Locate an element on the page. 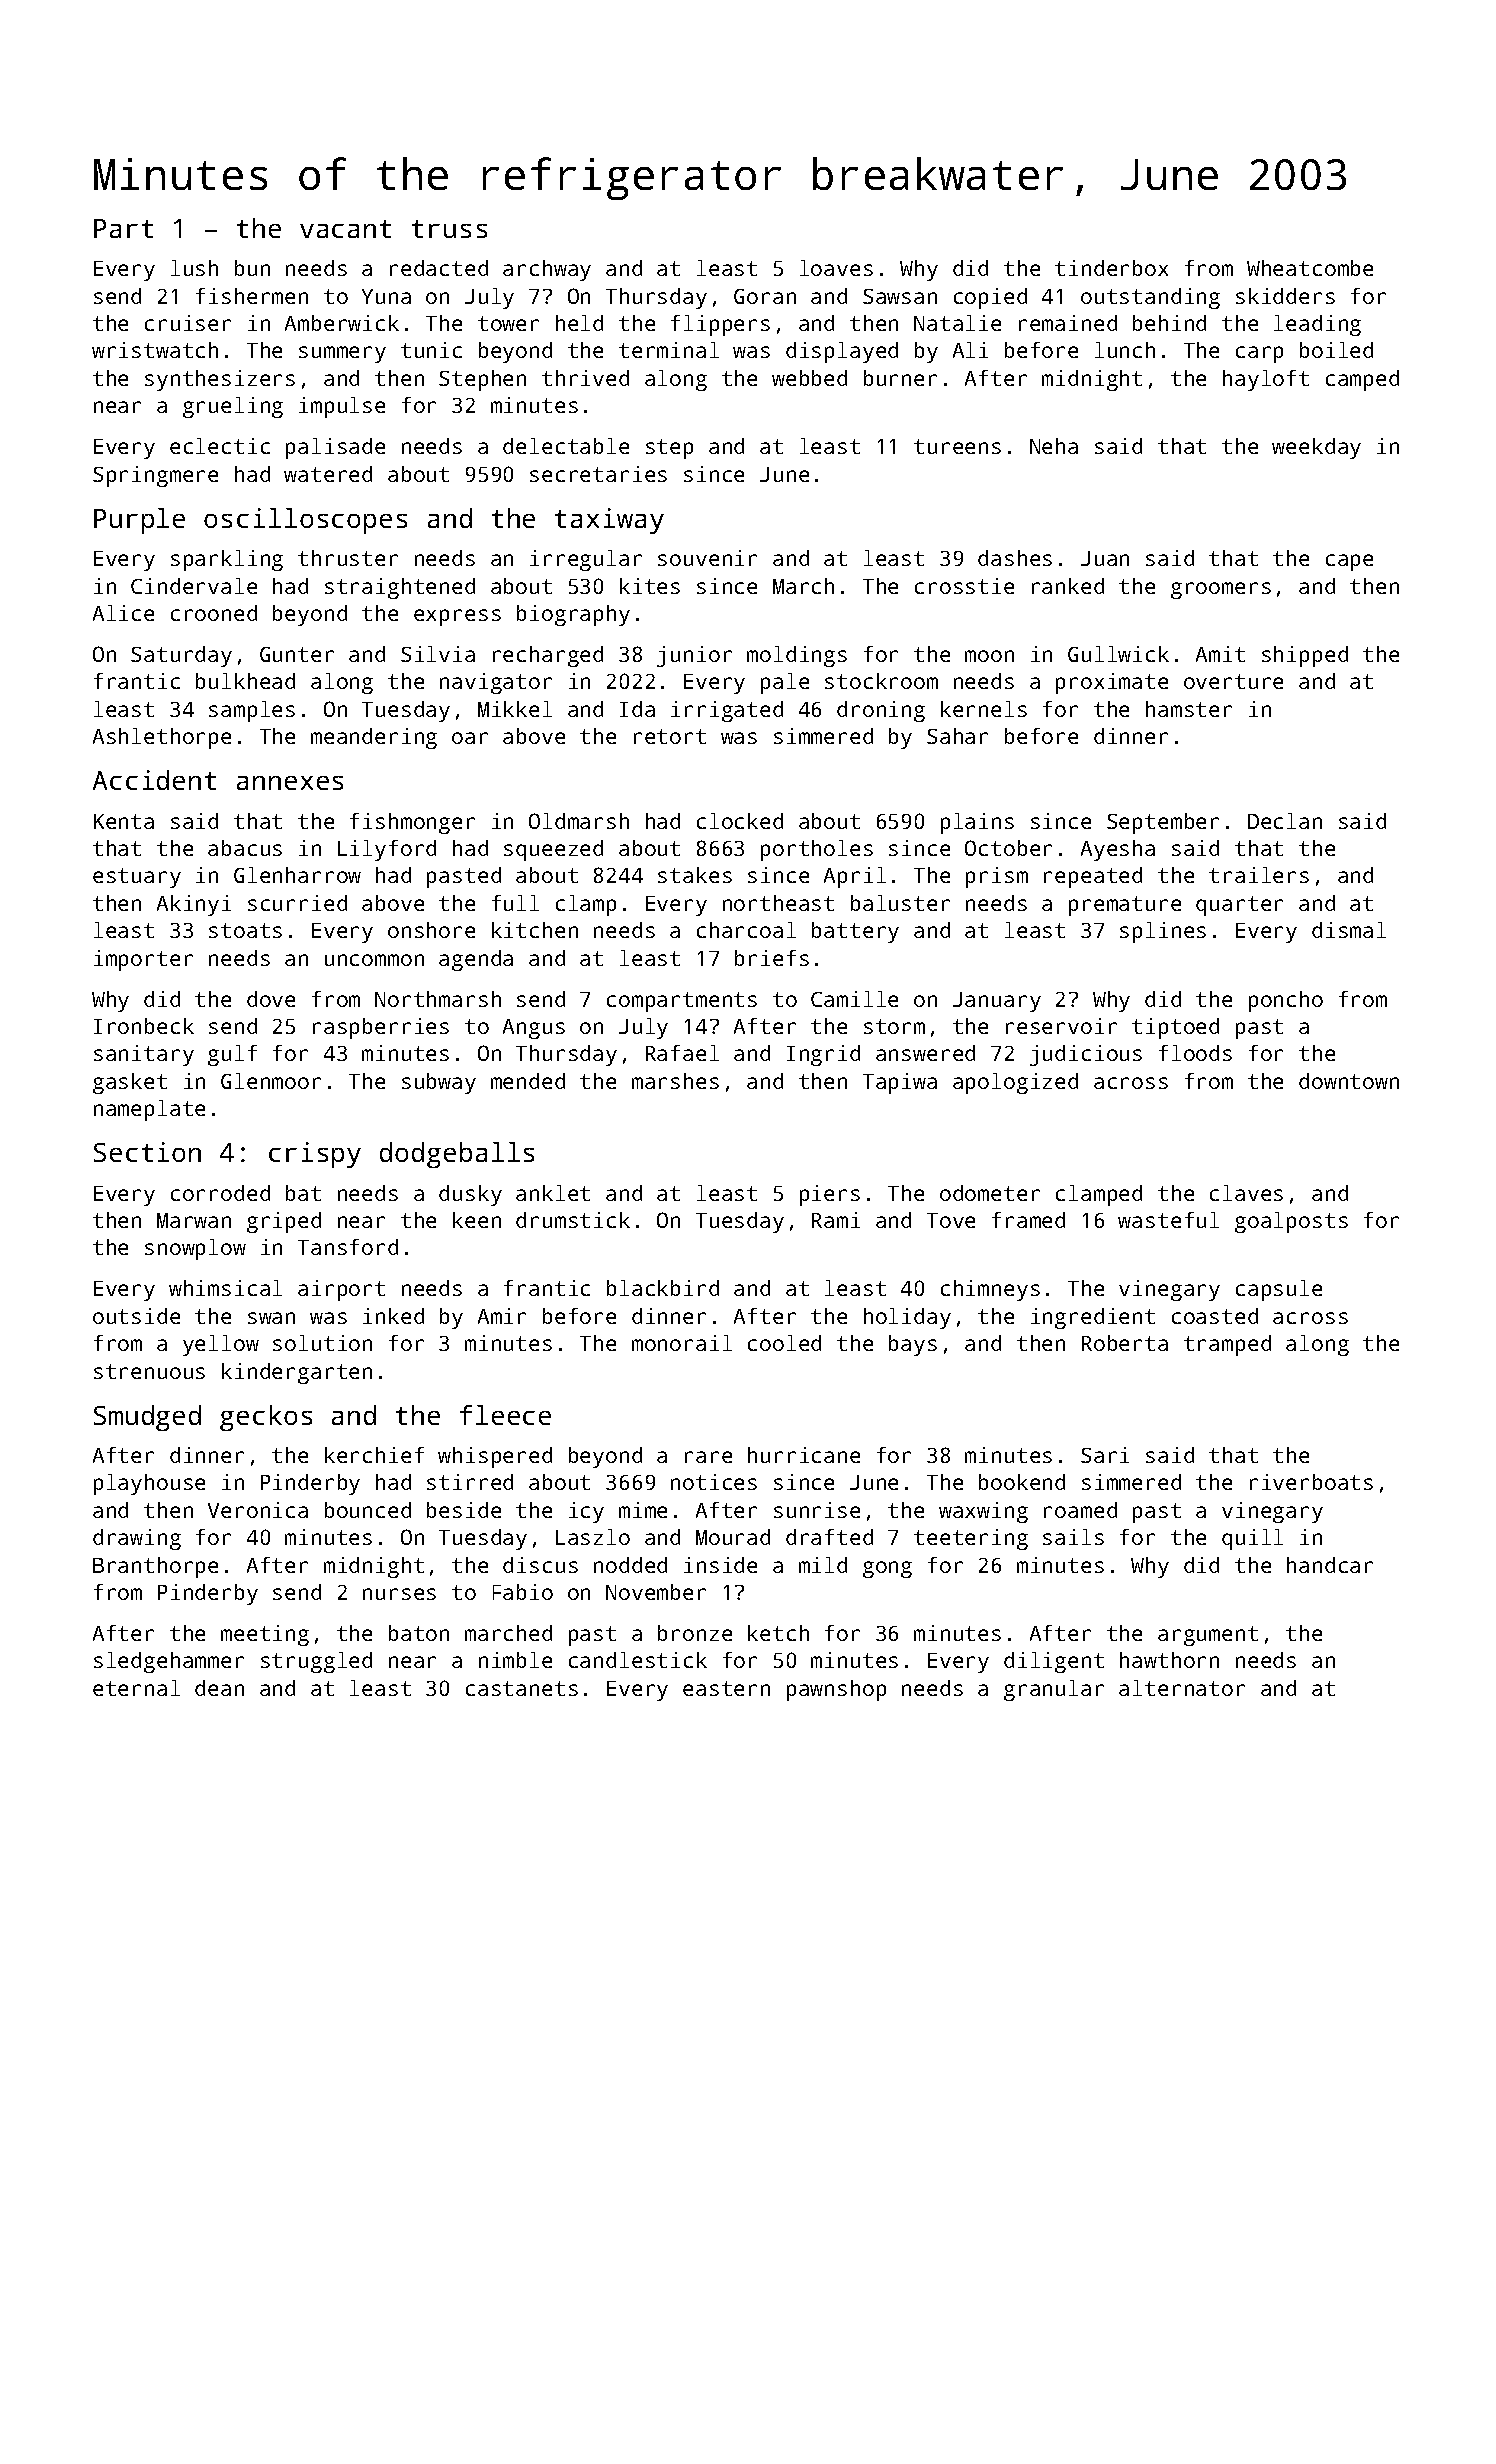  prism is located at coordinates (997, 877).
